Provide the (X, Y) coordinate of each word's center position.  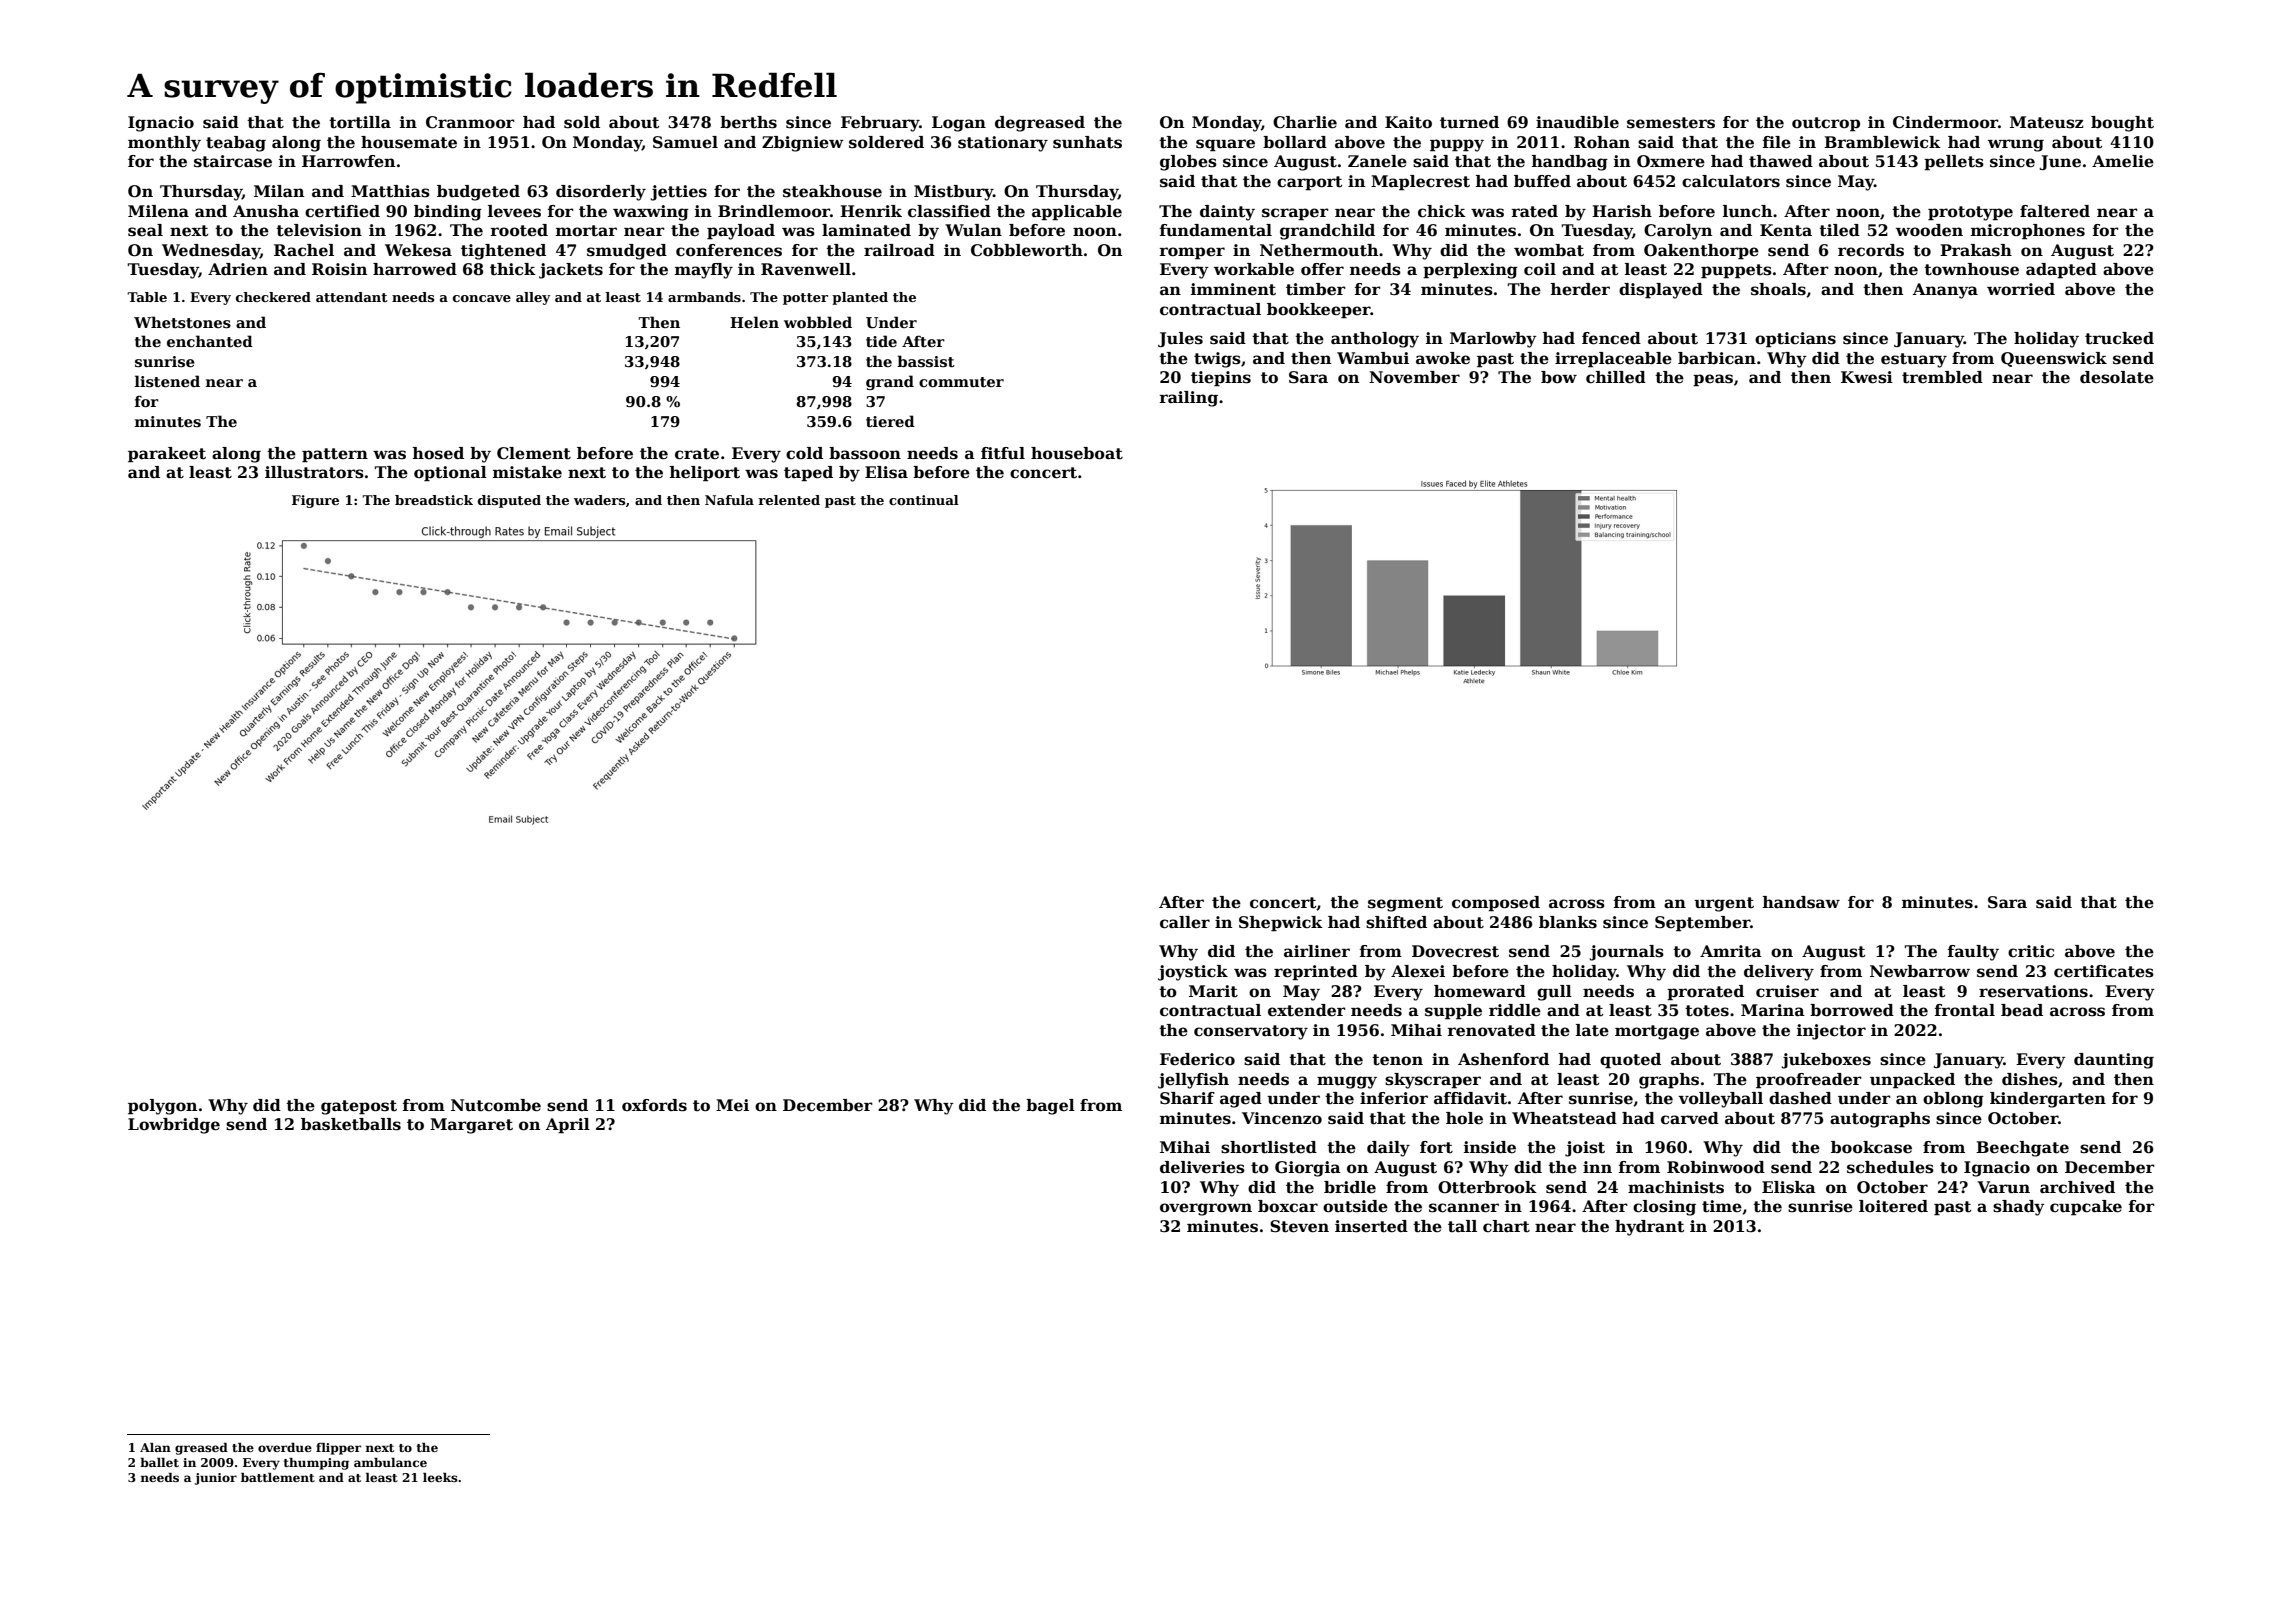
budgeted (478, 193)
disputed (509, 501)
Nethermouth (1319, 250)
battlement (278, 1477)
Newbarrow (1920, 971)
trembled (1942, 377)
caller (1185, 922)
